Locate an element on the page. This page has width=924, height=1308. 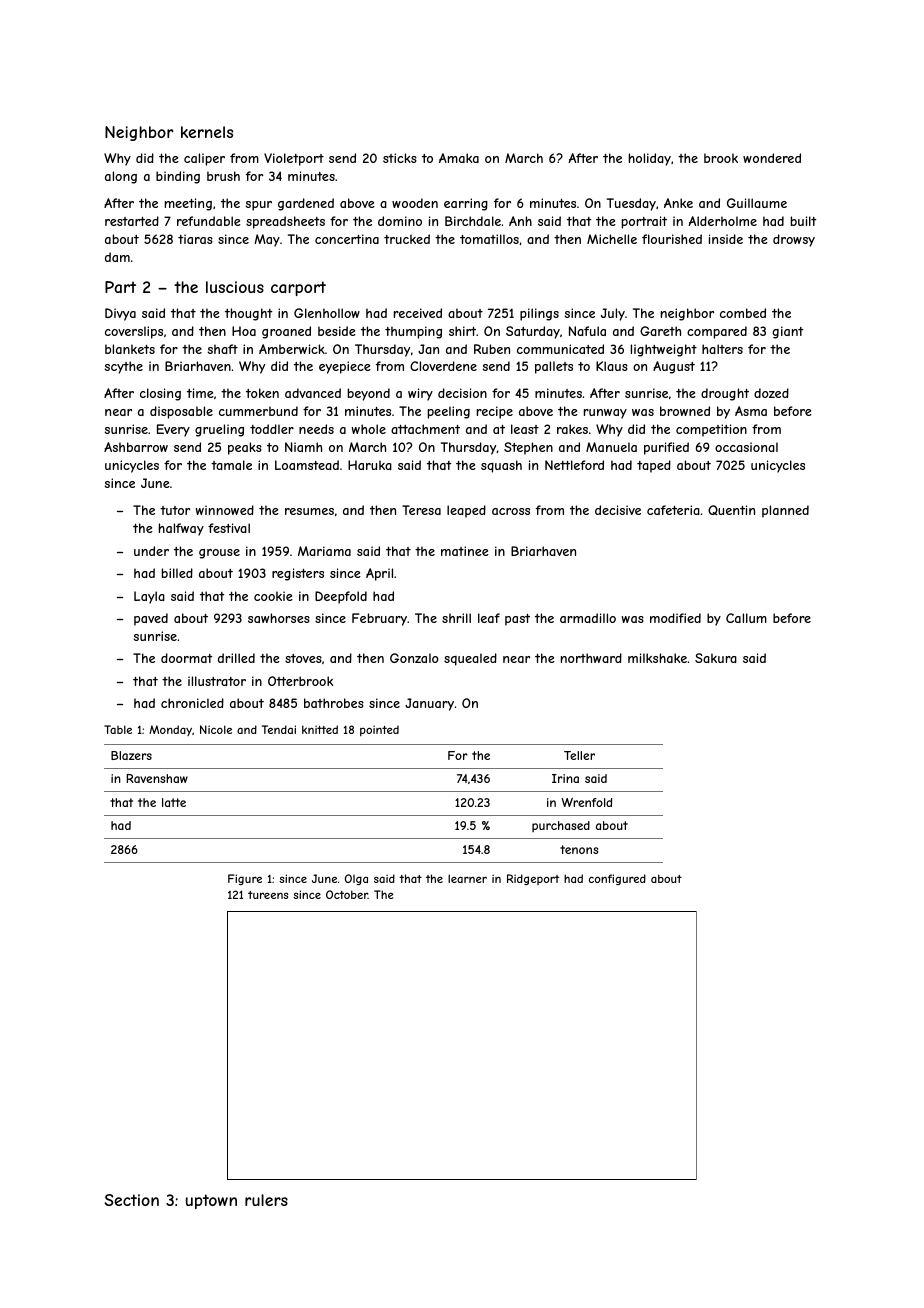
wiry is located at coordinates (420, 394).
